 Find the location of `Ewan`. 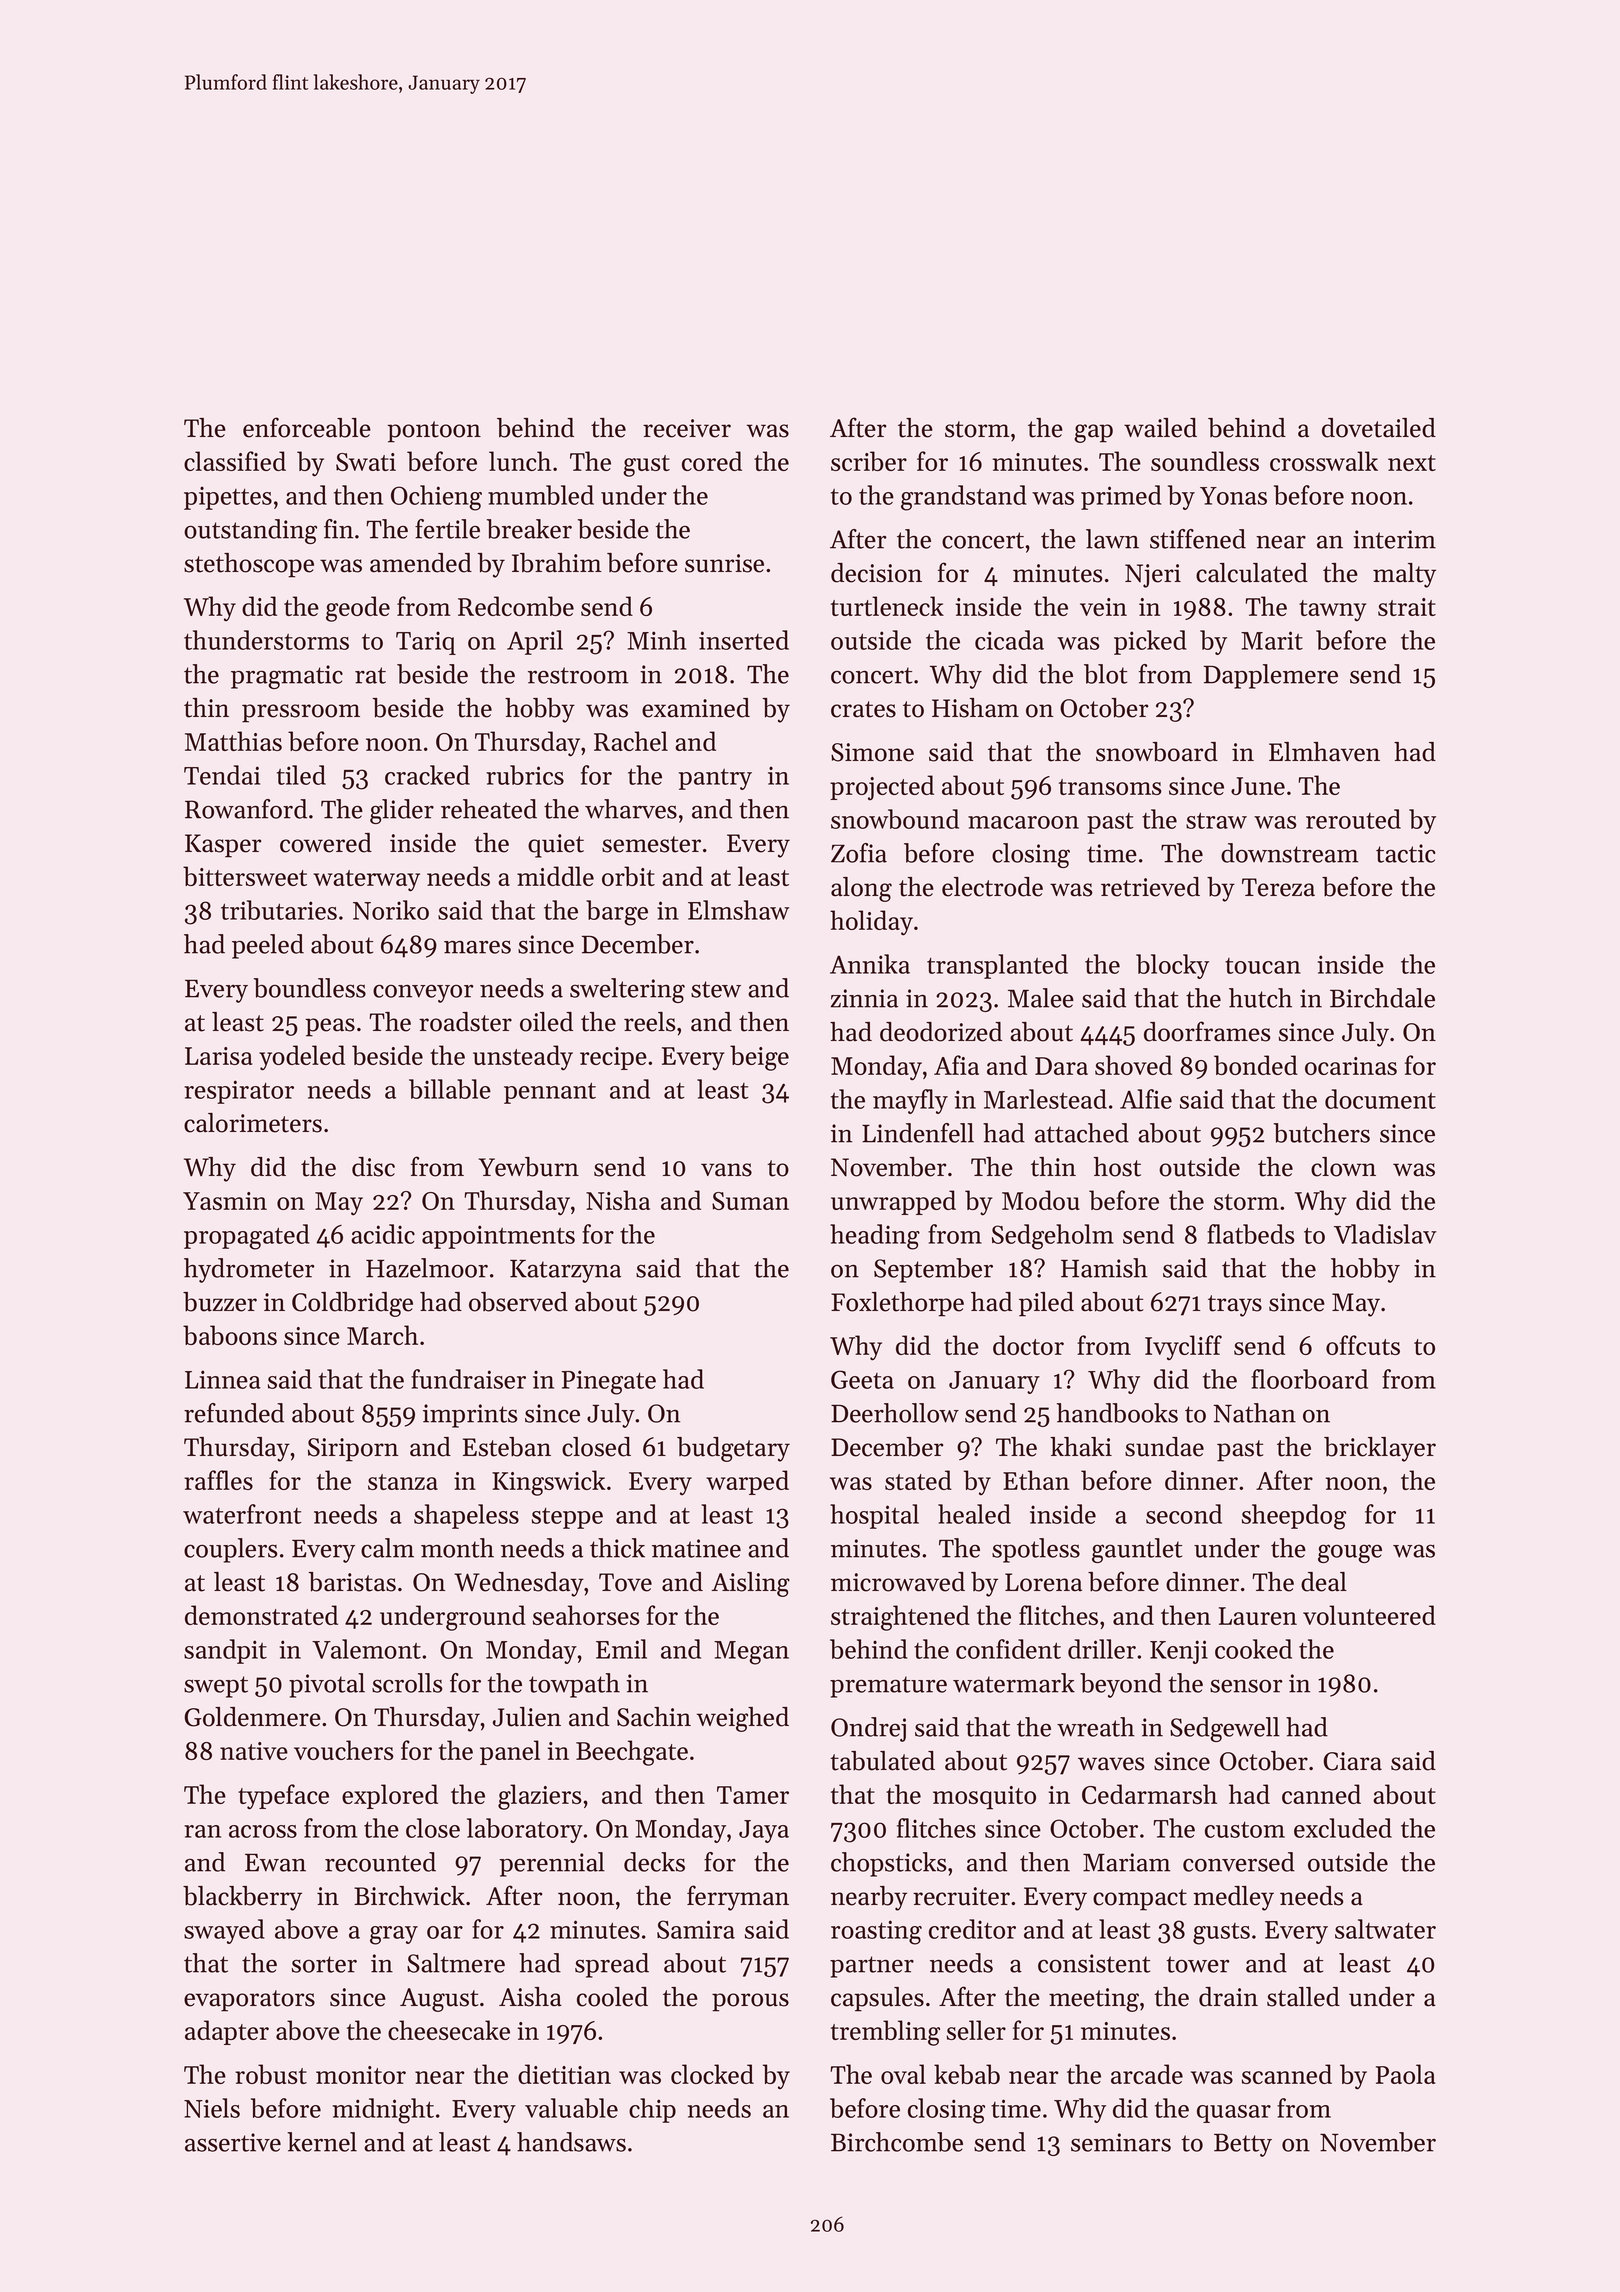

Ewan is located at coordinates (275, 1863).
